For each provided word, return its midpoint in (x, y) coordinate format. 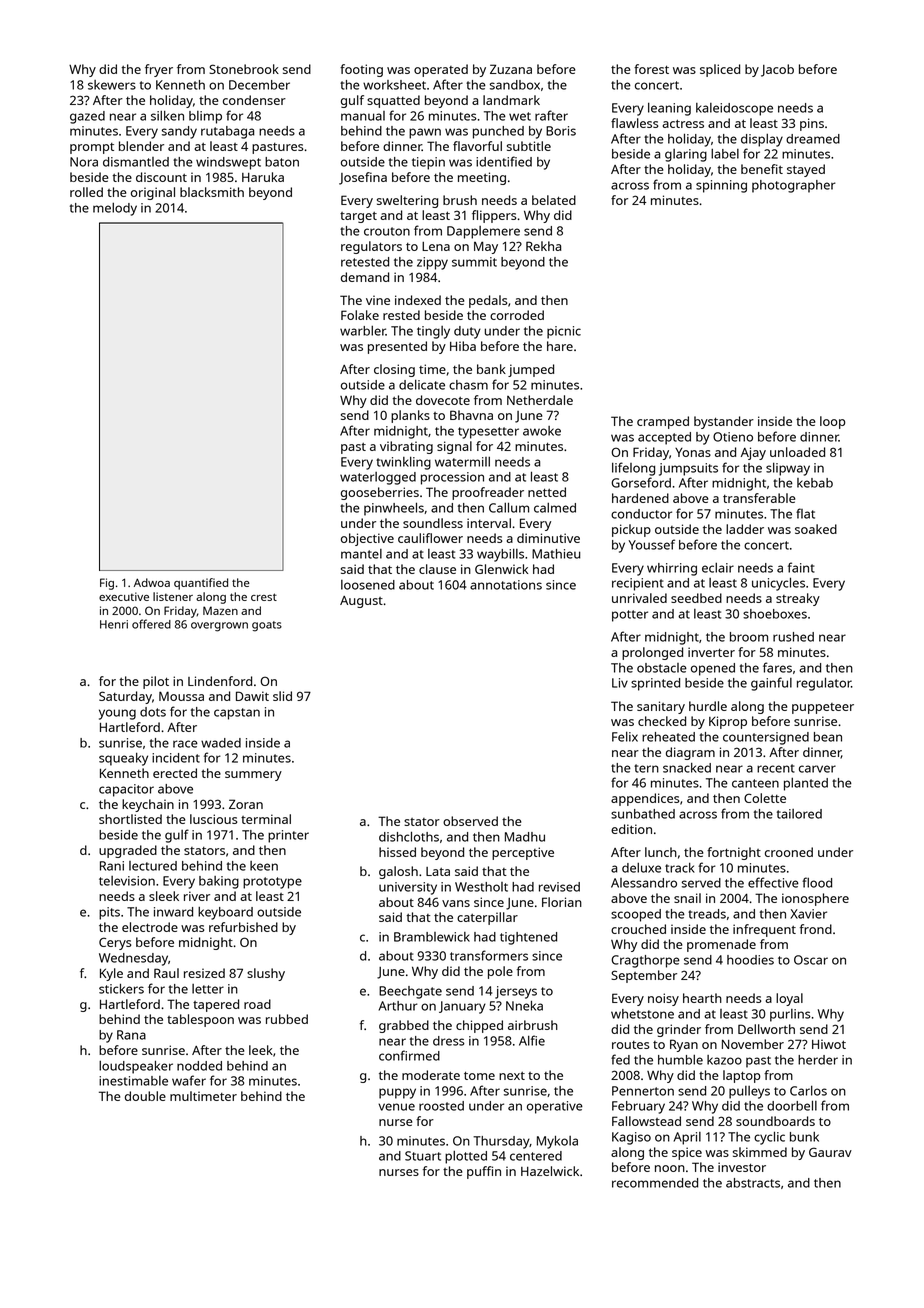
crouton (387, 231)
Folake (360, 315)
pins (812, 124)
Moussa (181, 696)
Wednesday (133, 959)
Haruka (263, 177)
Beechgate (410, 992)
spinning (721, 186)
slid (282, 696)
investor (742, 1167)
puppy (397, 1093)
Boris (561, 131)
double (145, 1096)
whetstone (642, 1014)
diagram (690, 753)
